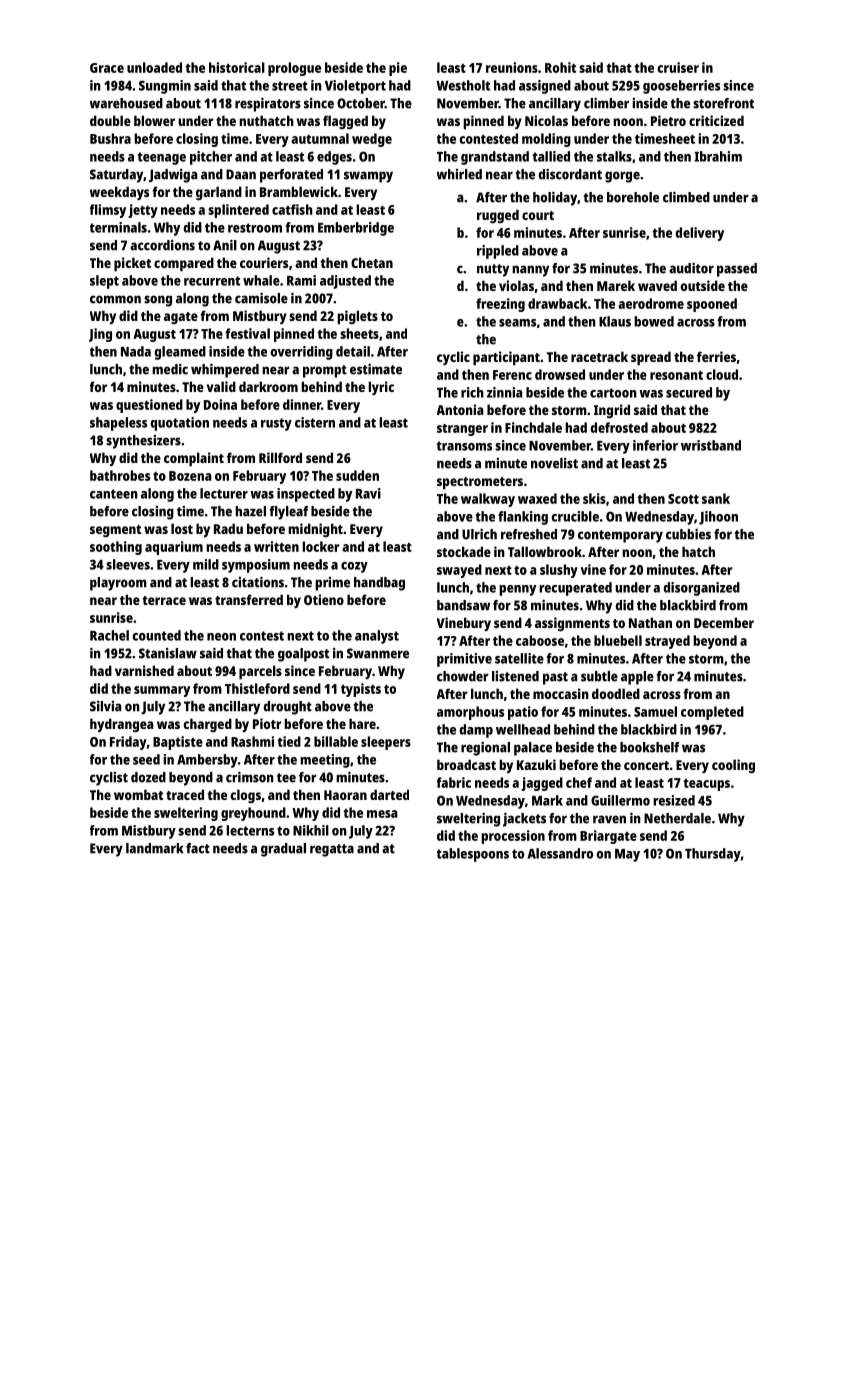 The height and width of the screenshot is (1400, 849). What do you see at coordinates (718, 518) in the screenshot?
I see `Jihoon` at bounding box center [718, 518].
